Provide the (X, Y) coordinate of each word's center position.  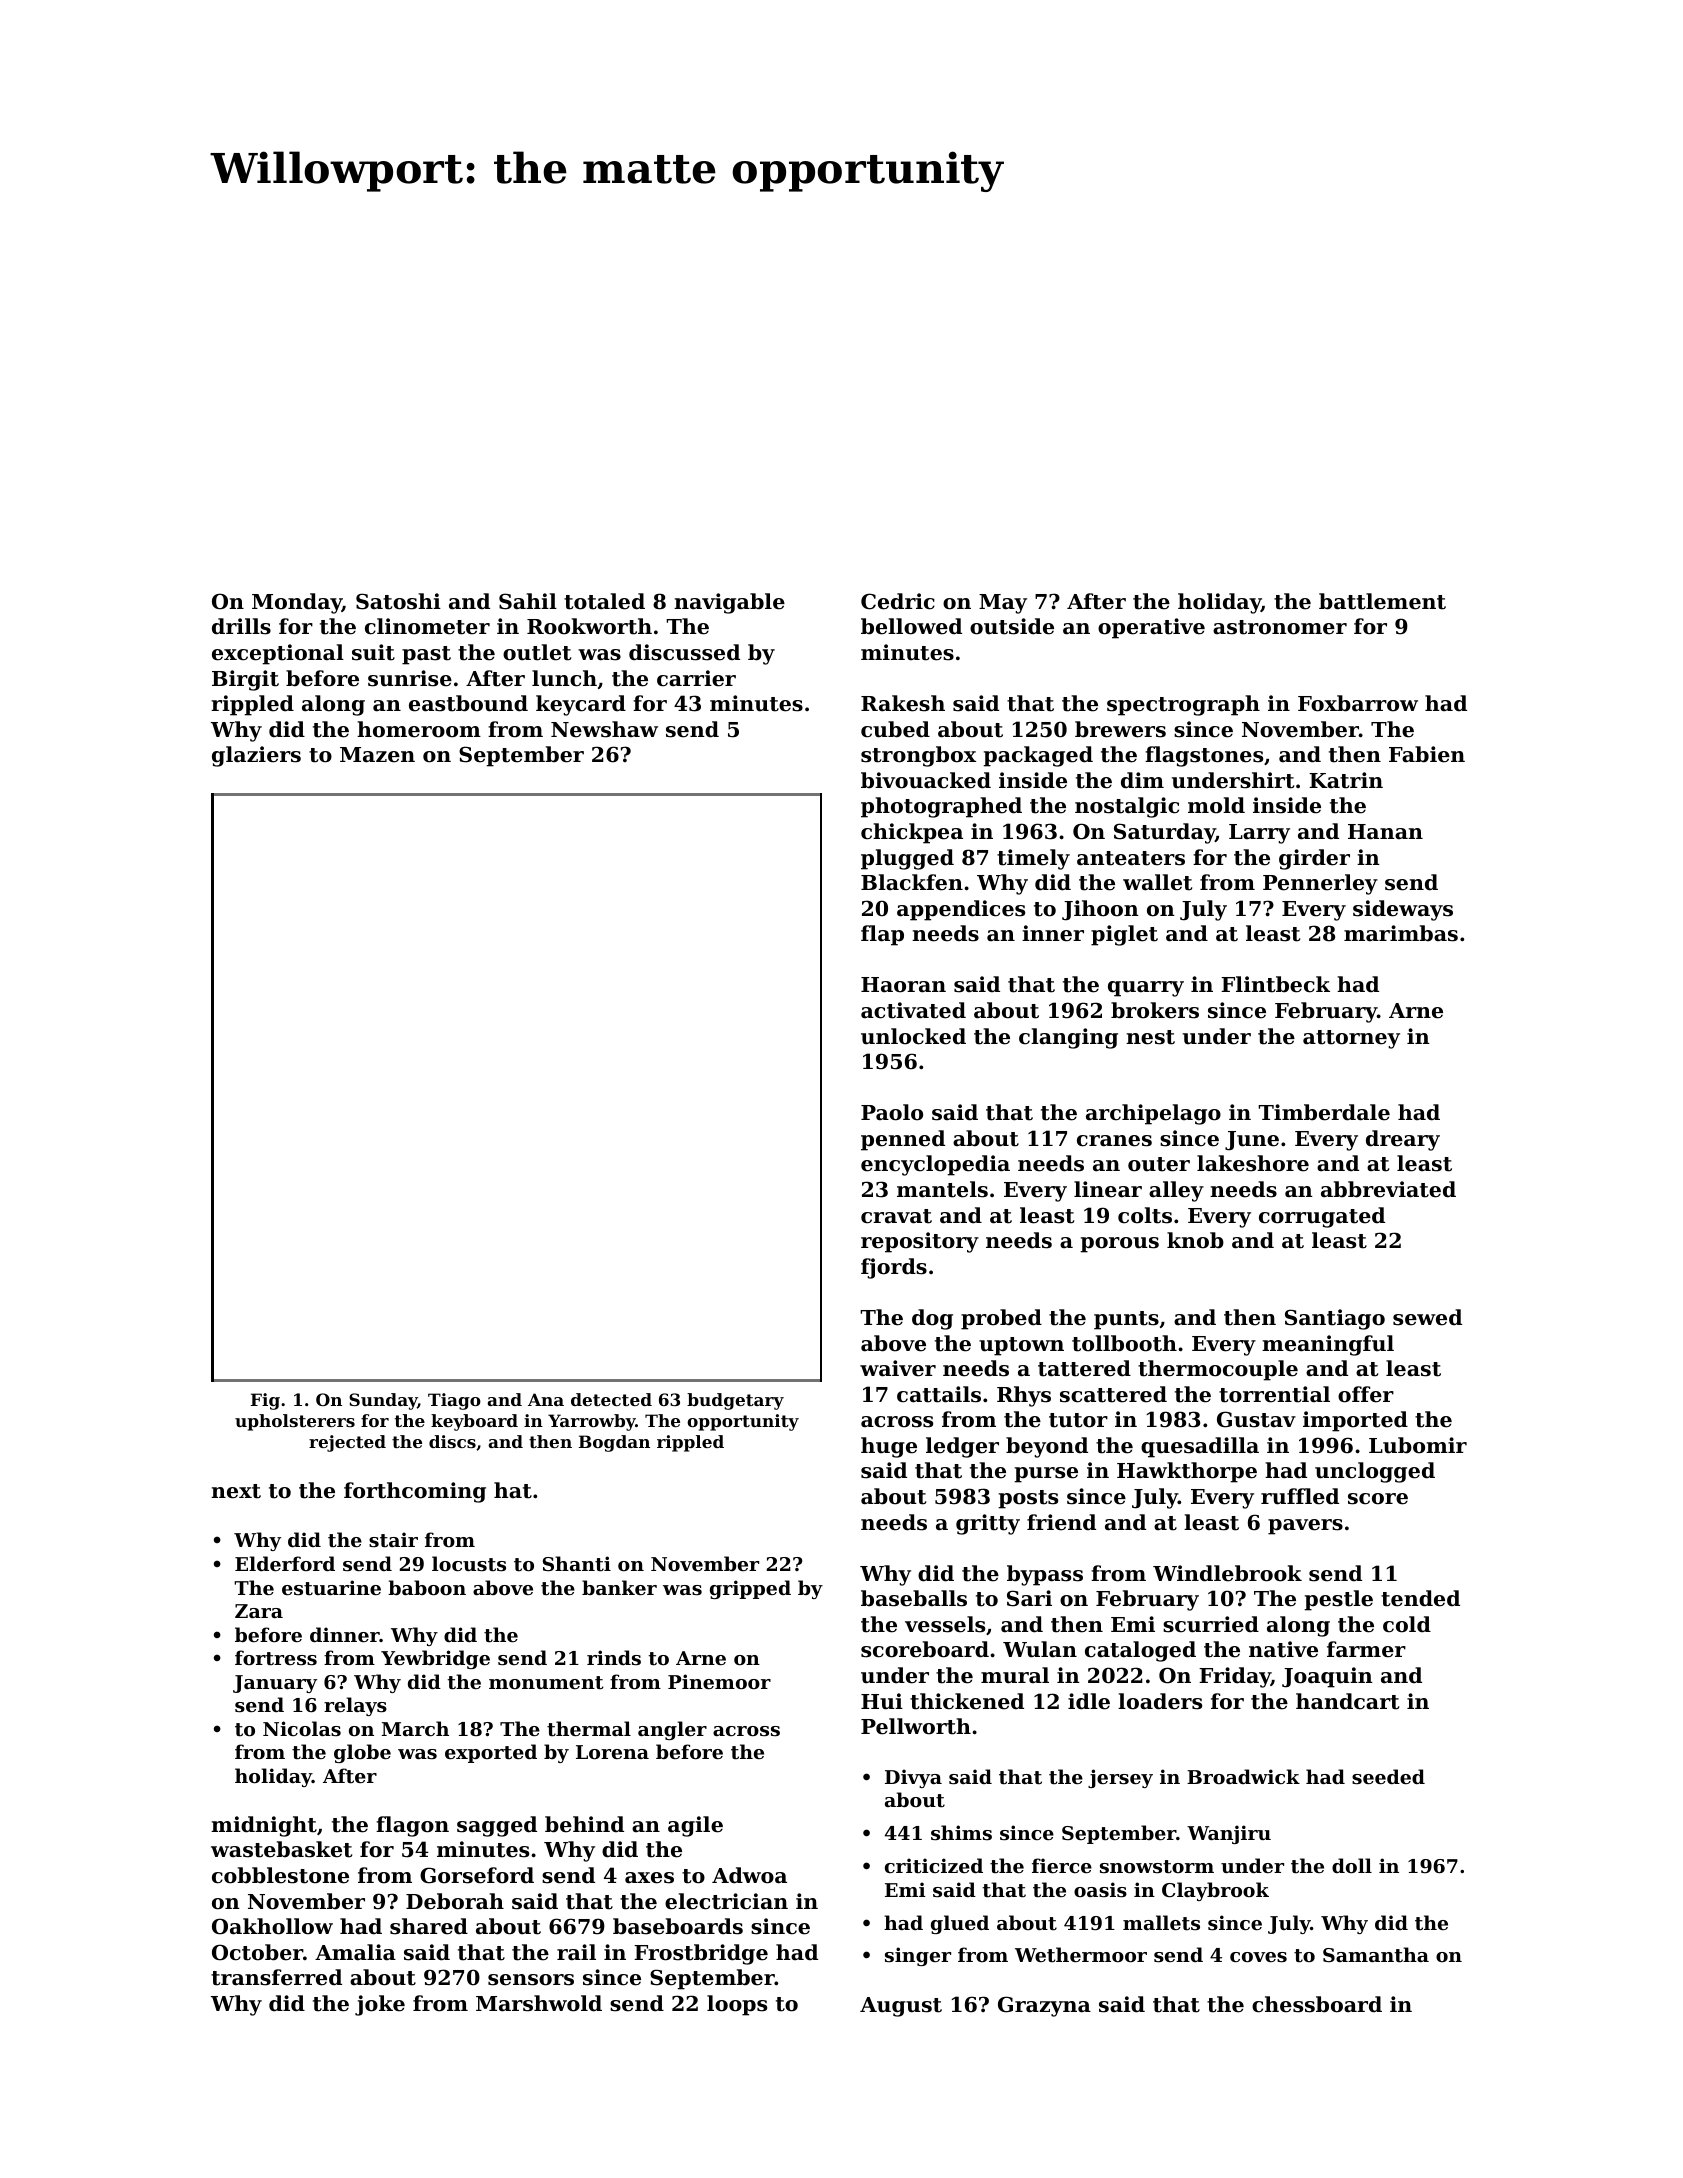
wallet (1157, 882)
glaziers (256, 756)
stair (393, 1540)
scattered (1113, 1394)
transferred (276, 1977)
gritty (988, 1524)
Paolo (892, 1112)
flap (882, 935)
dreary (1403, 1140)
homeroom (419, 729)
